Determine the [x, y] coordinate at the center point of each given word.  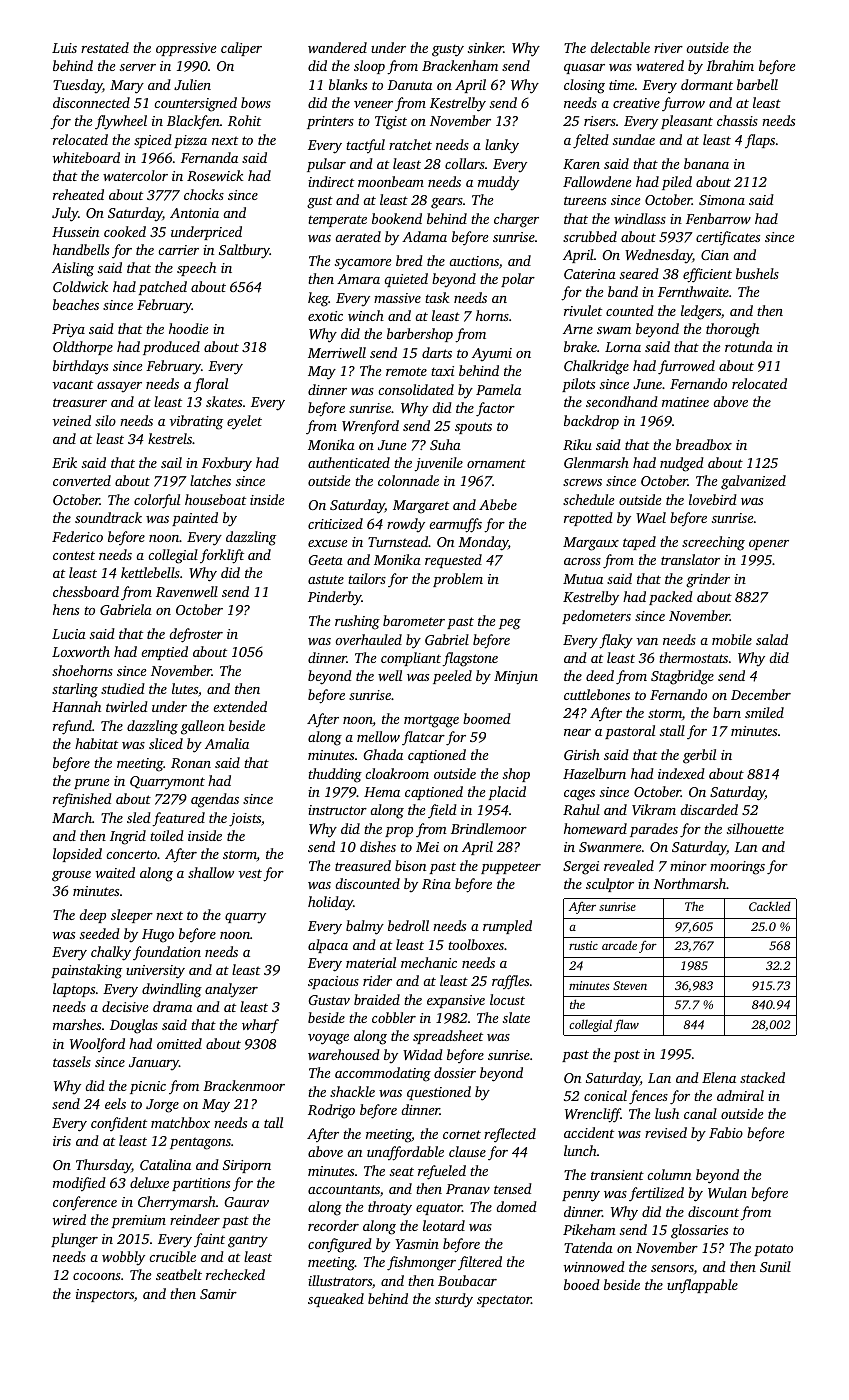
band [623, 291]
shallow [211, 872]
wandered [337, 47]
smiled [764, 712]
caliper [241, 49]
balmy [365, 927]
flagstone [470, 659]
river [668, 48]
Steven [630, 985]
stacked [762, 1077]
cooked [125, 231]
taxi [442, 371]
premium [138, 1221]
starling [75, 690]
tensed [513, 1188]
